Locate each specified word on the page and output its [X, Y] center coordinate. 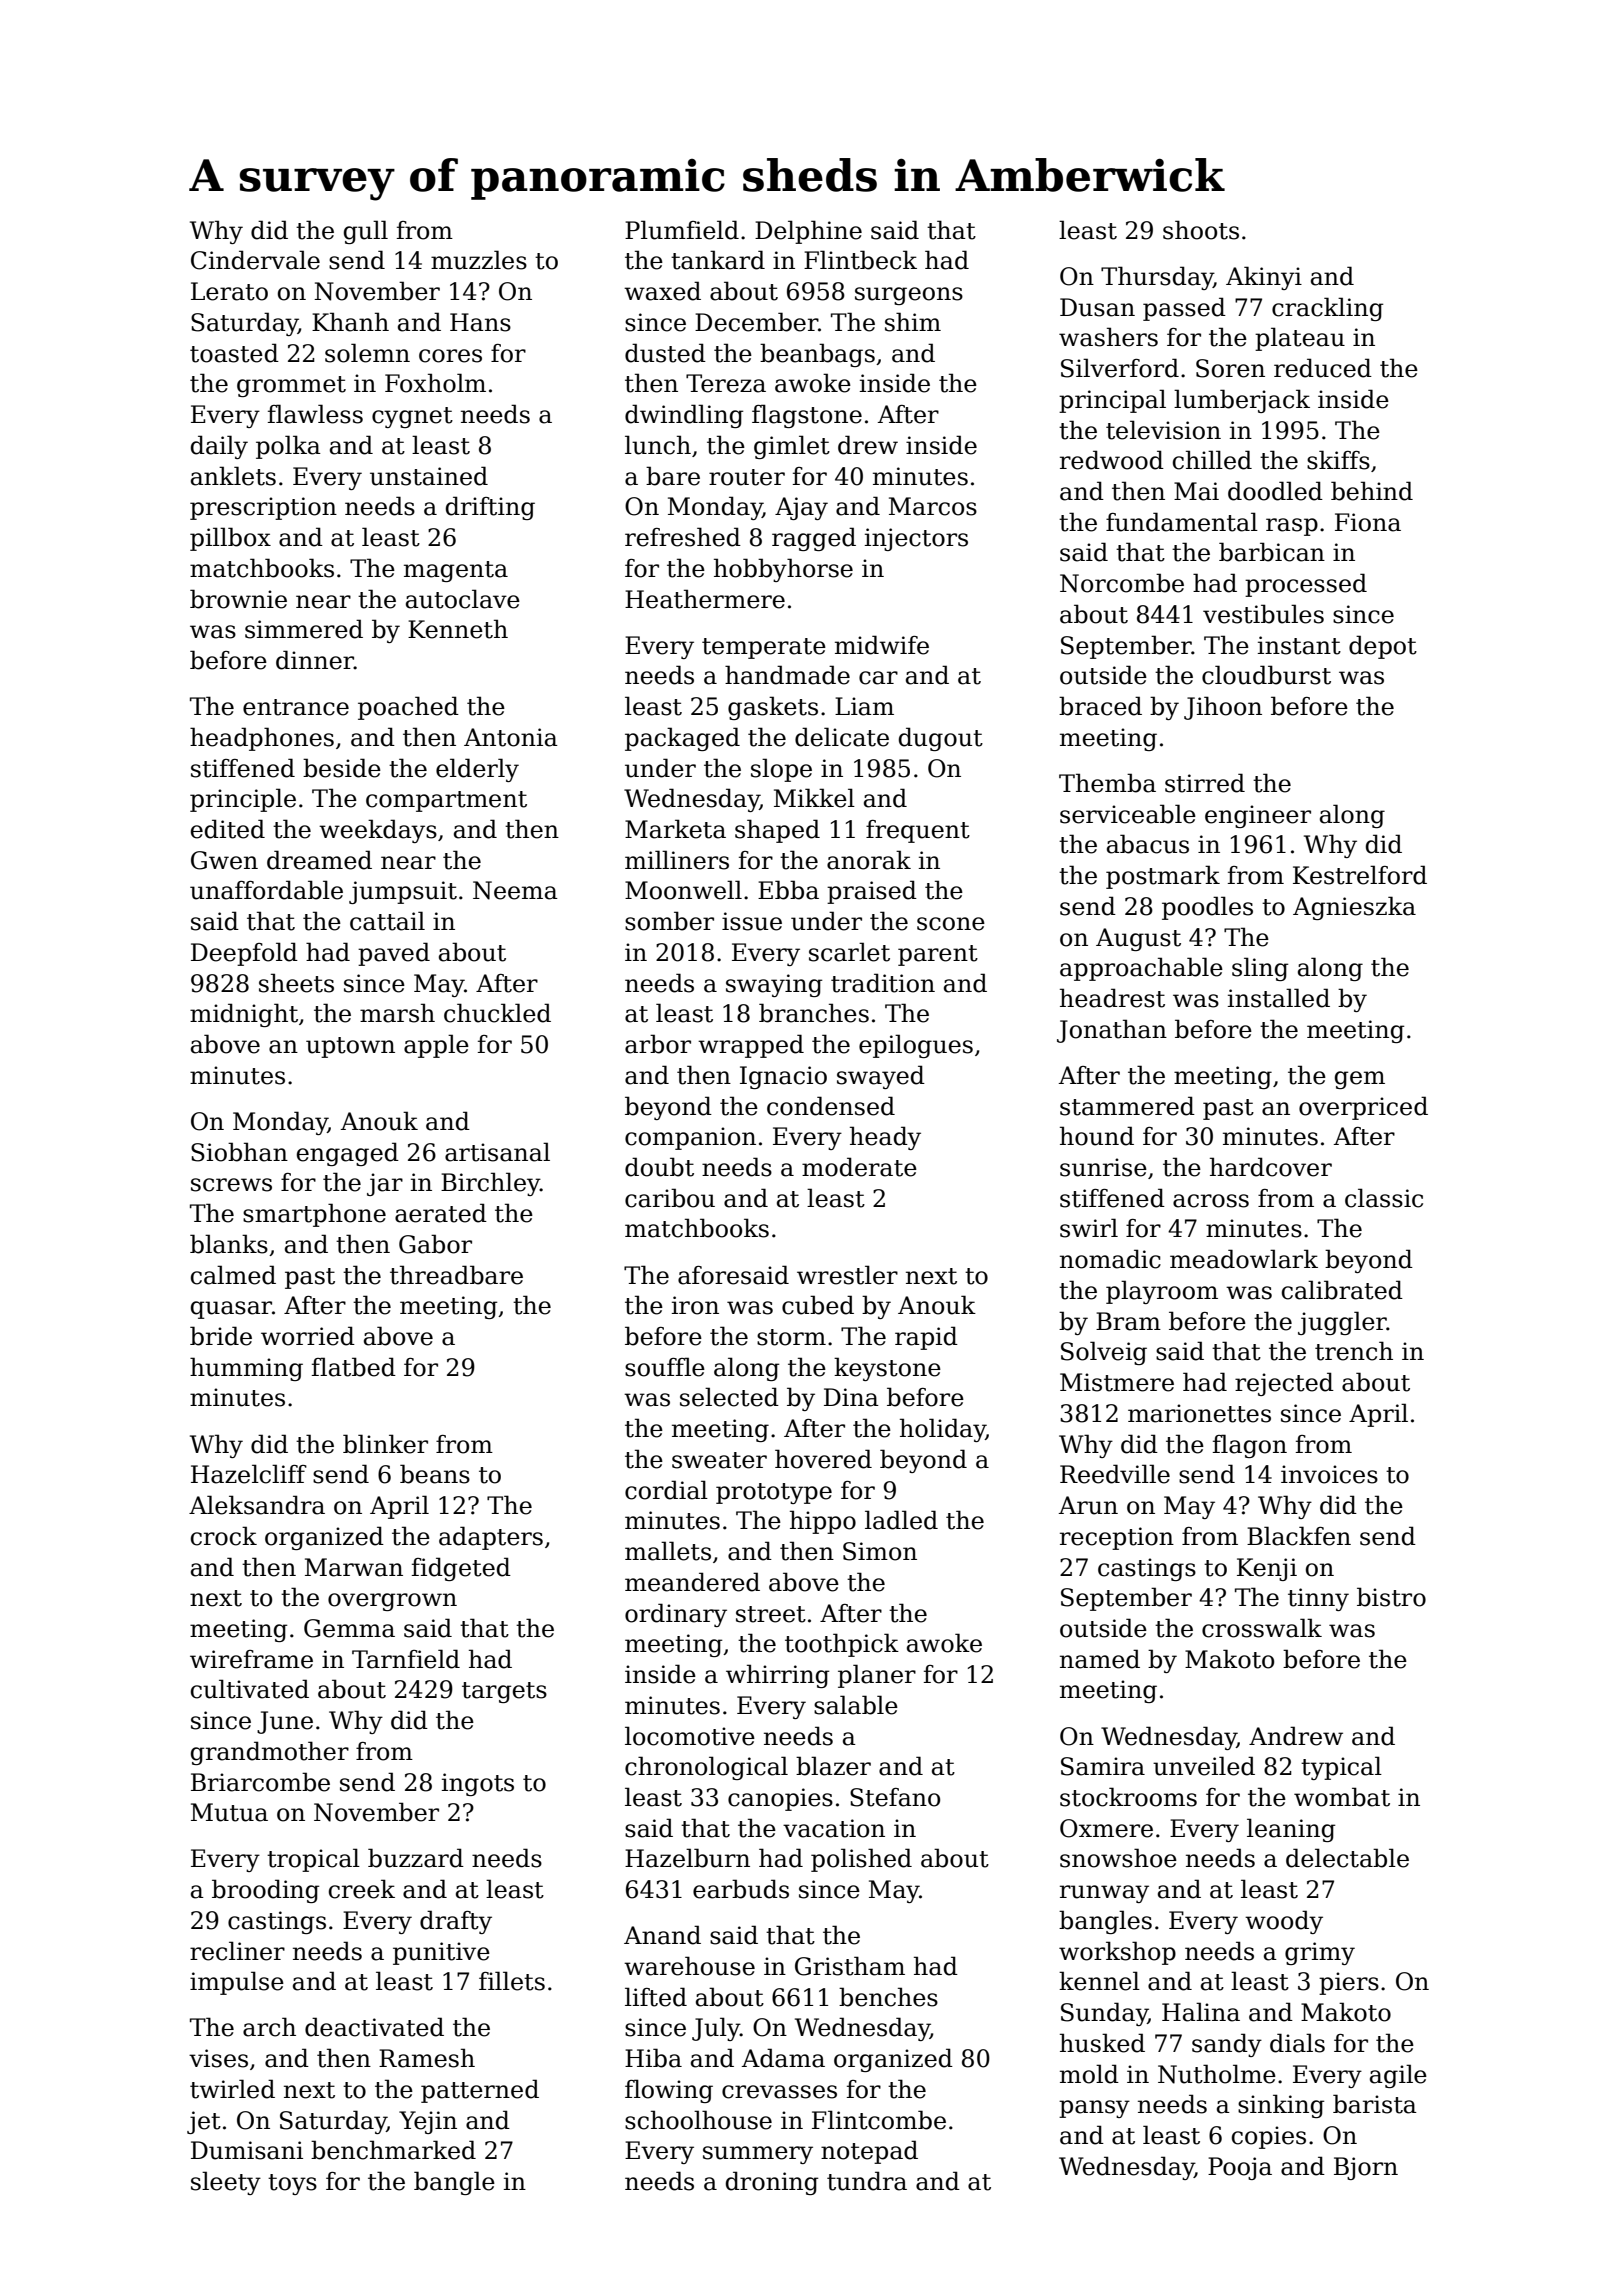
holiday [943, 1430]
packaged [682, 739]
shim [913, 322]
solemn [367, 353]
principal [1112, 401]
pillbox [230, 539]
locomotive [690, 1736]
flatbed [354, 1367]
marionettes [1199, 1413]
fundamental [1182, 522]
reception [1117, 1538]
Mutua [229, 1812]
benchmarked [393, 2150]
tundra [867, 2181]
